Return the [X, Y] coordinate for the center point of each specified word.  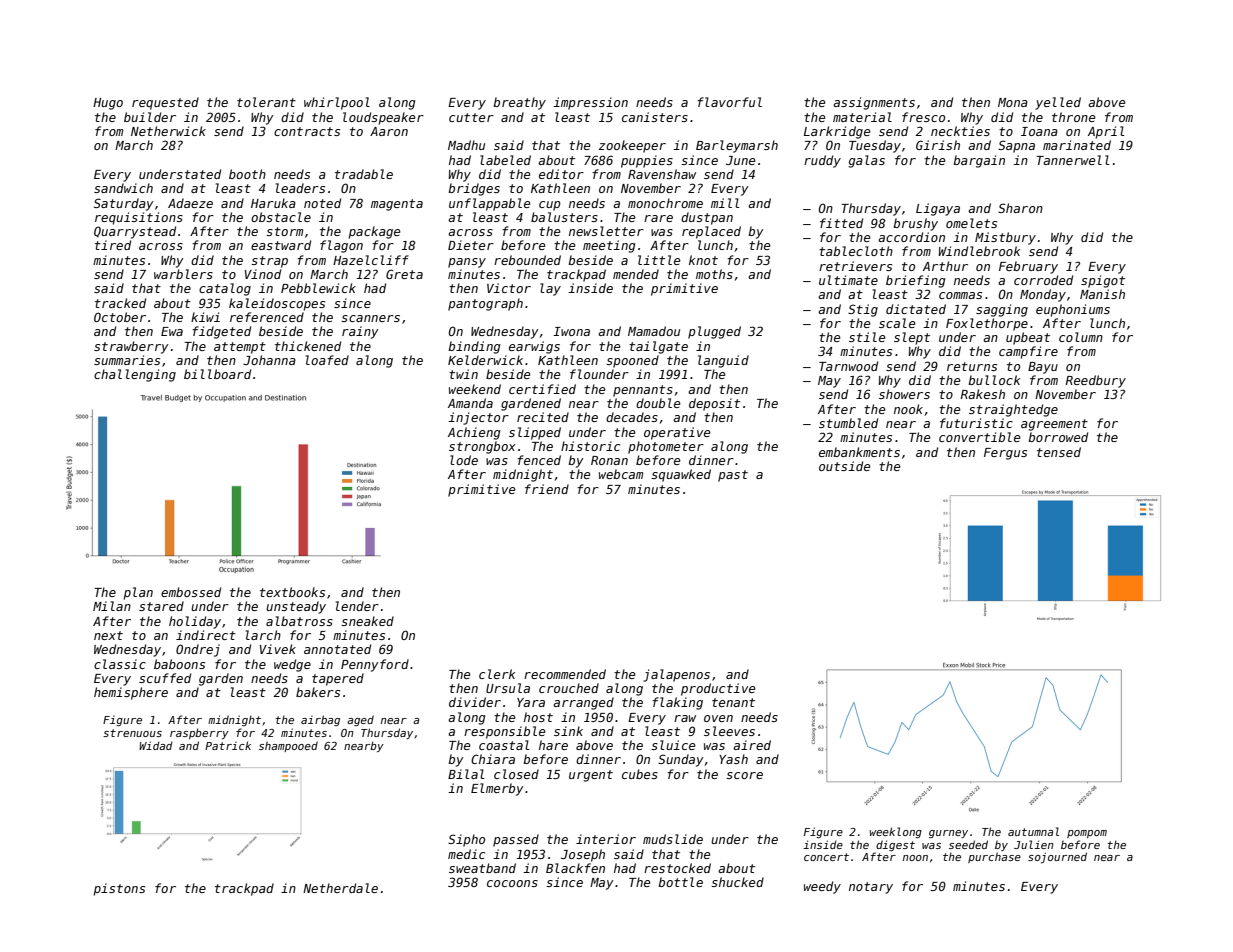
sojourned [1057, 857]
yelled [1058, 103]
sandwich [123, 188]
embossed [191, 592]
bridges [474, 189]
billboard [217, 374]
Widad [156, 745]
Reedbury [1095, 381]
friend [547, 489]
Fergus [1005, 454]
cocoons [512, 883]
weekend [475, 389]
